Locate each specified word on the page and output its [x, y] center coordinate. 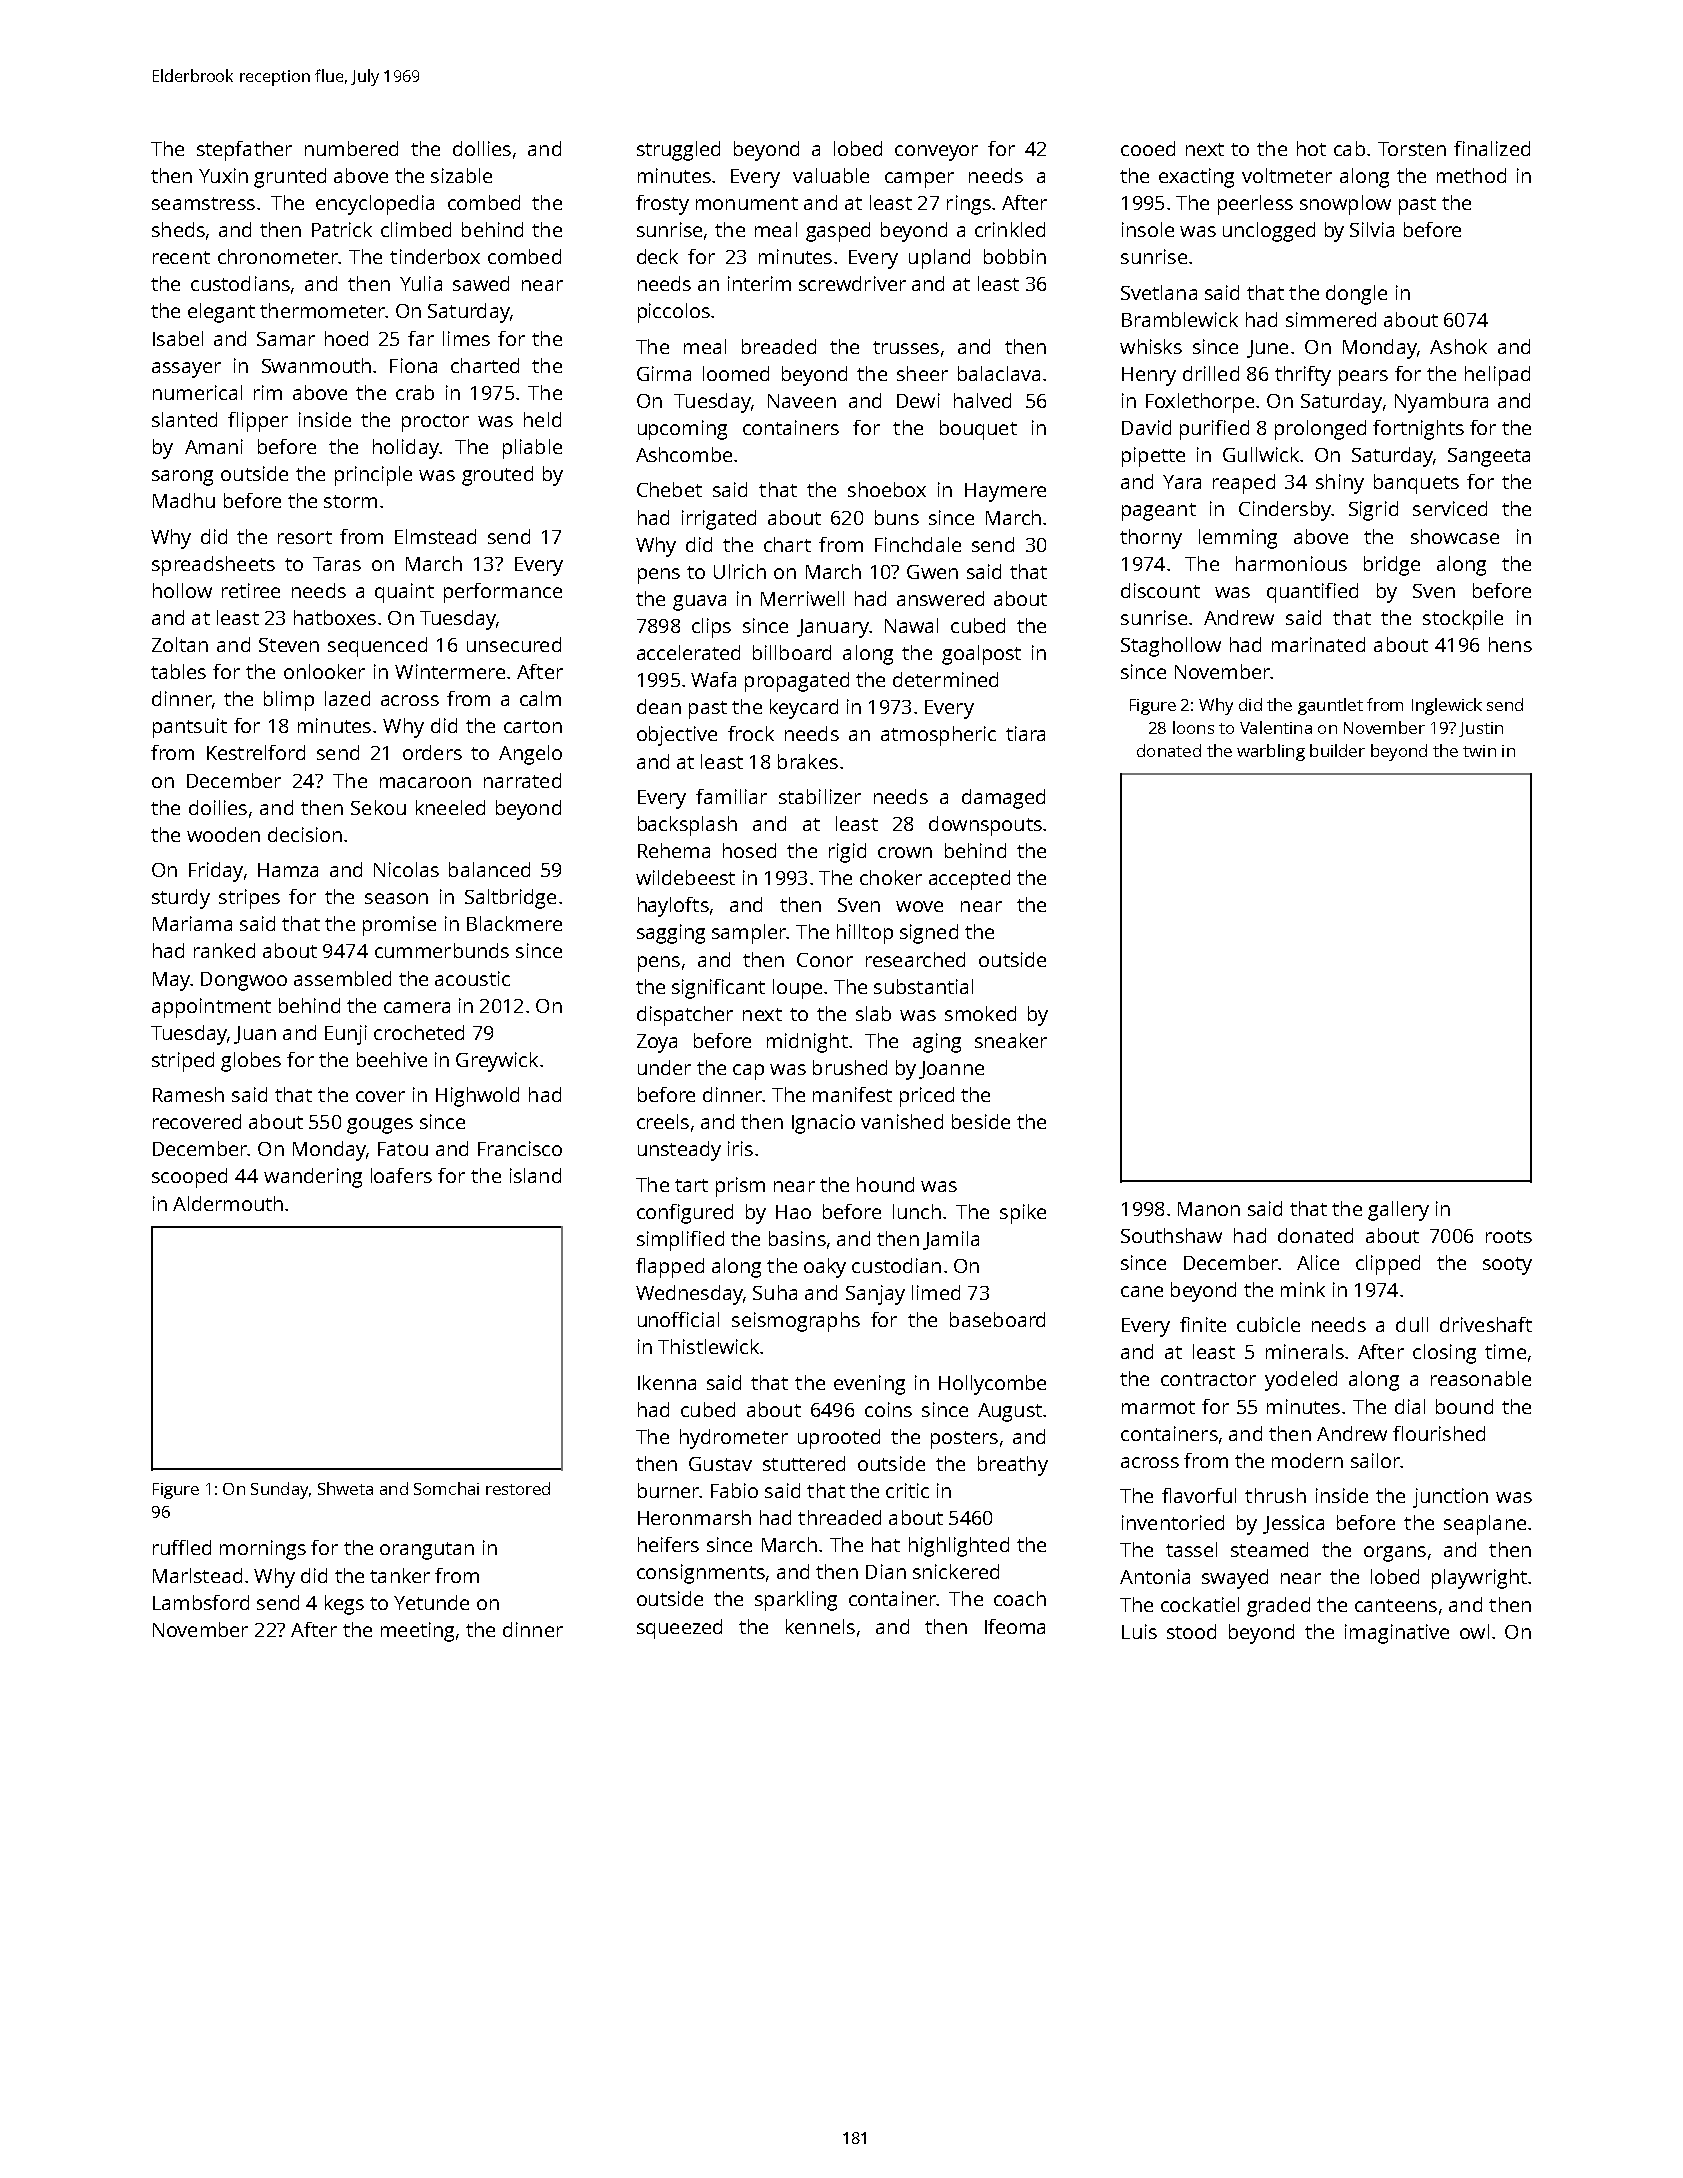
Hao [793, 1212]
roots [1509, 1236]
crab [415, 392]
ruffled [182, 1547]
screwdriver [852, 283]
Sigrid [1373, 511]
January [833, 628]
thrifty [1303, 376]
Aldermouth [228, 1203]
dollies [482, 148]
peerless [1255, 205]
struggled [678, 151]
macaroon [425, 782]
